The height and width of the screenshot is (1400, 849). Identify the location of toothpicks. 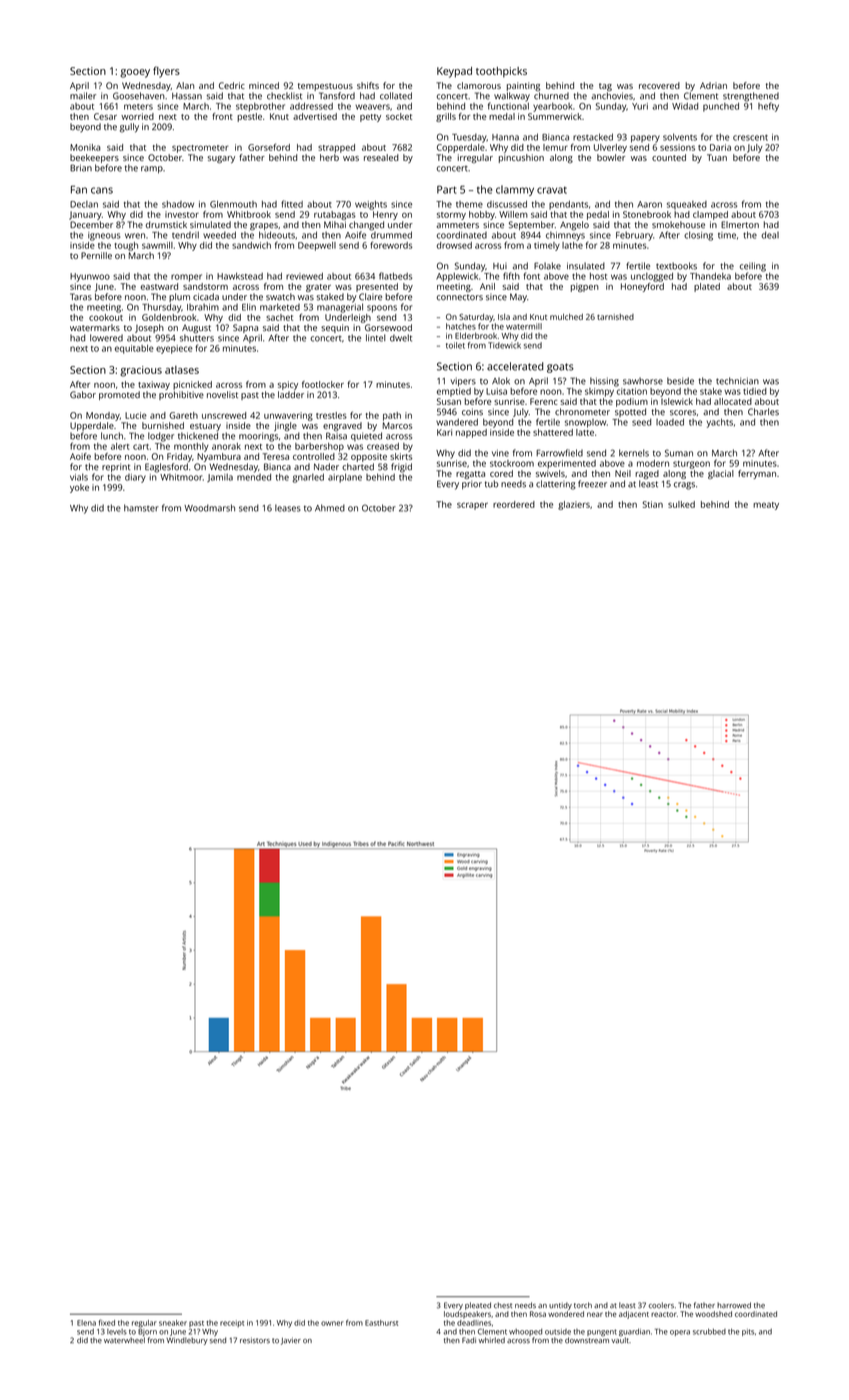
(501, 72).
